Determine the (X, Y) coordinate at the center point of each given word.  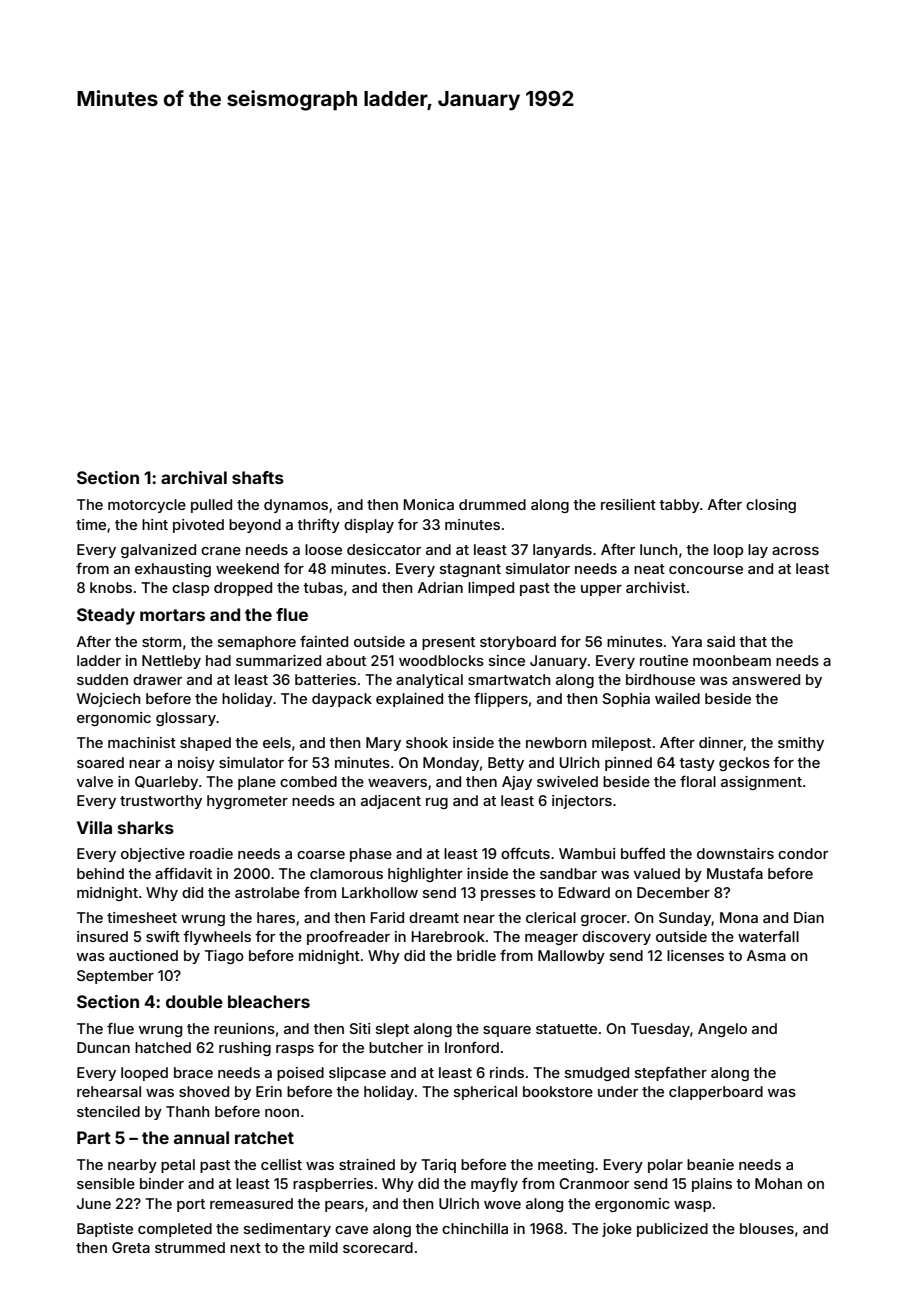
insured (102, 936)
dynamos (296, 506)
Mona (739, 917)
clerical (551, 917)
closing (771, 506)
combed (308, 781)
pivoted (198, 526)
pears (344, 1206)
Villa (94, 827)
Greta (131, 1247)
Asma (766, 955)
